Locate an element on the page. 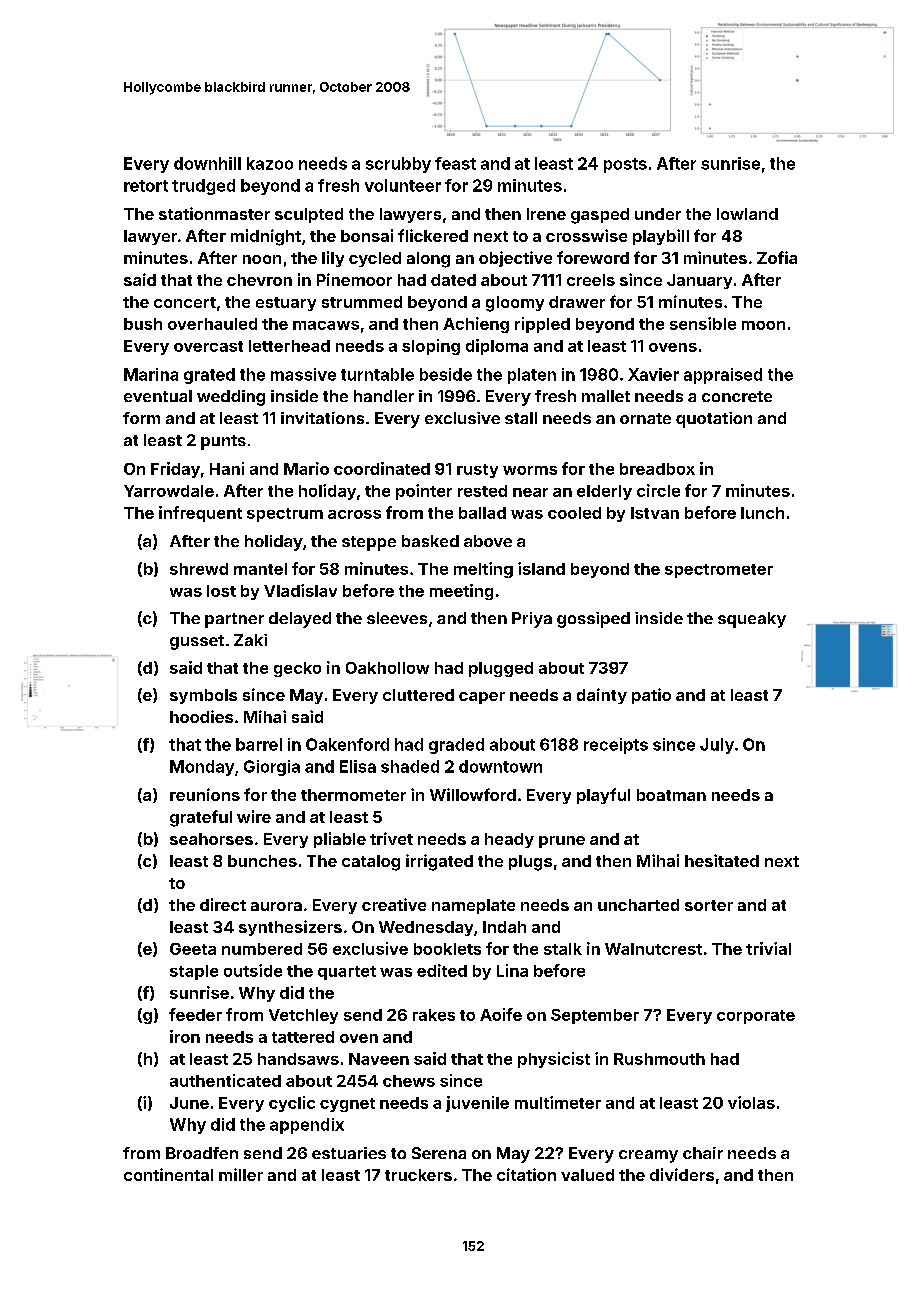 The image size is (924, 1311). citation is located at coordinates (526, 1174).
